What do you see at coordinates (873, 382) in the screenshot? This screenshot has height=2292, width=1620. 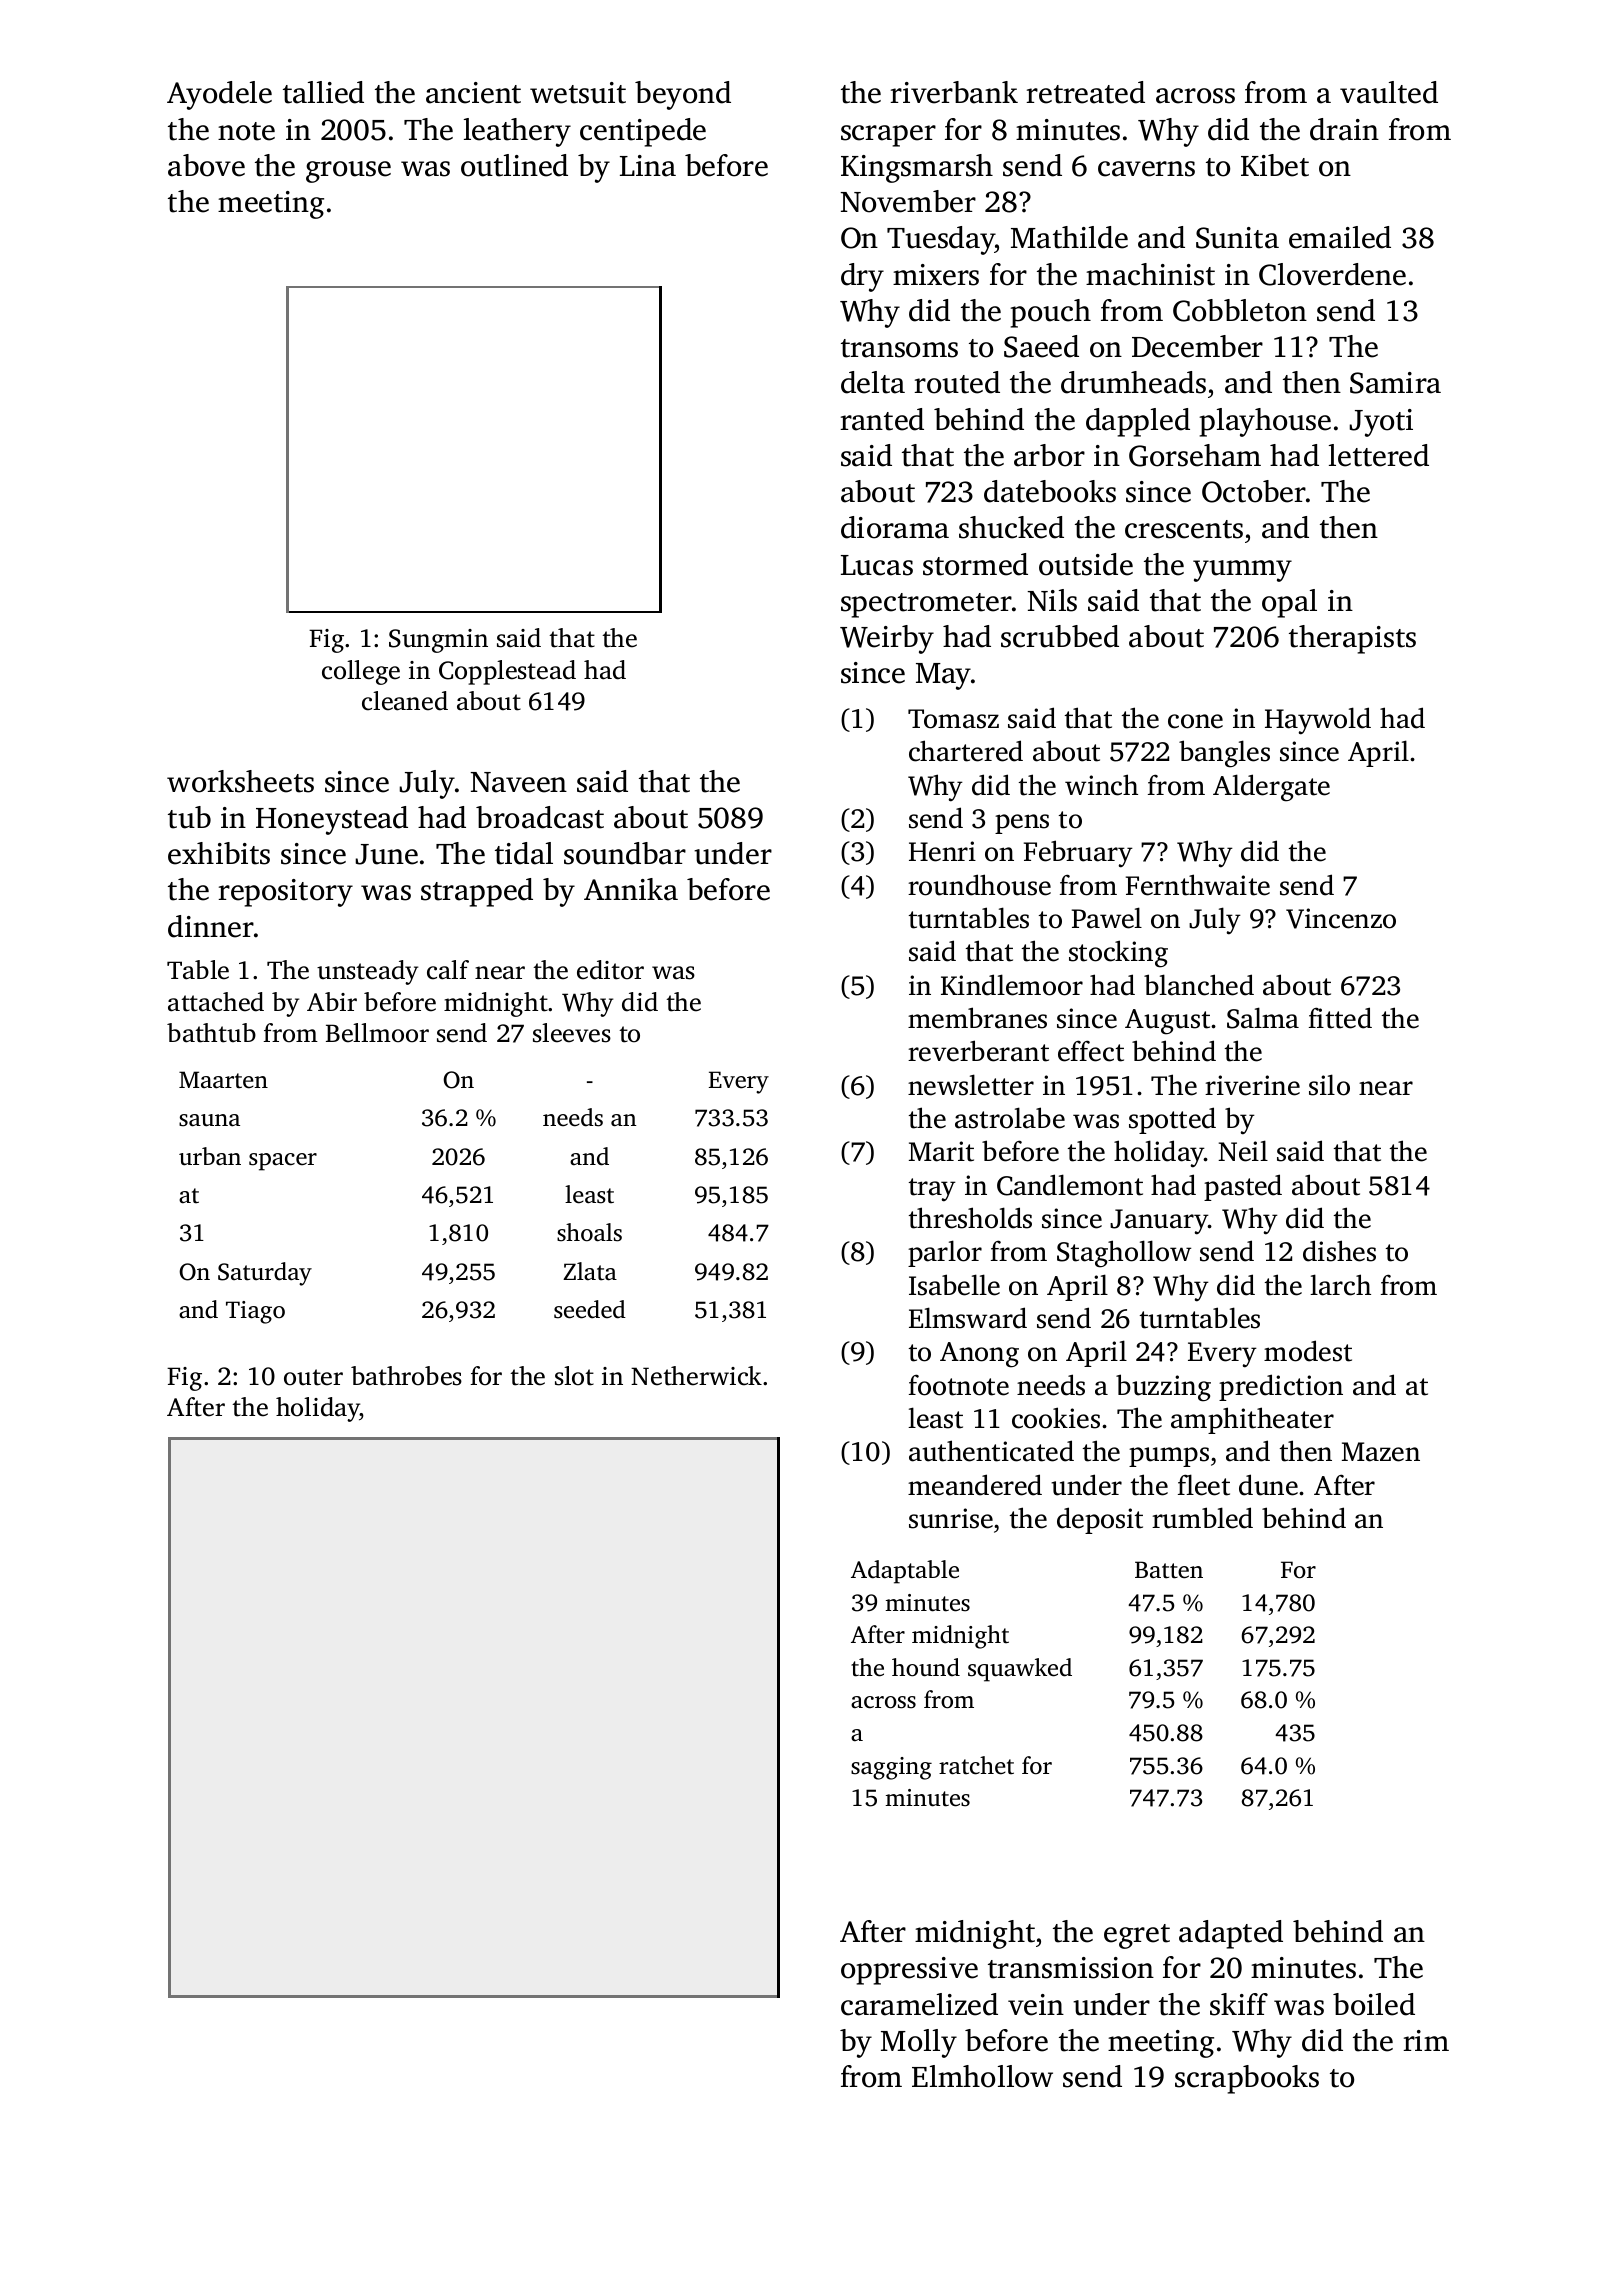 I see `delta` at bounding box center [873, 382].
